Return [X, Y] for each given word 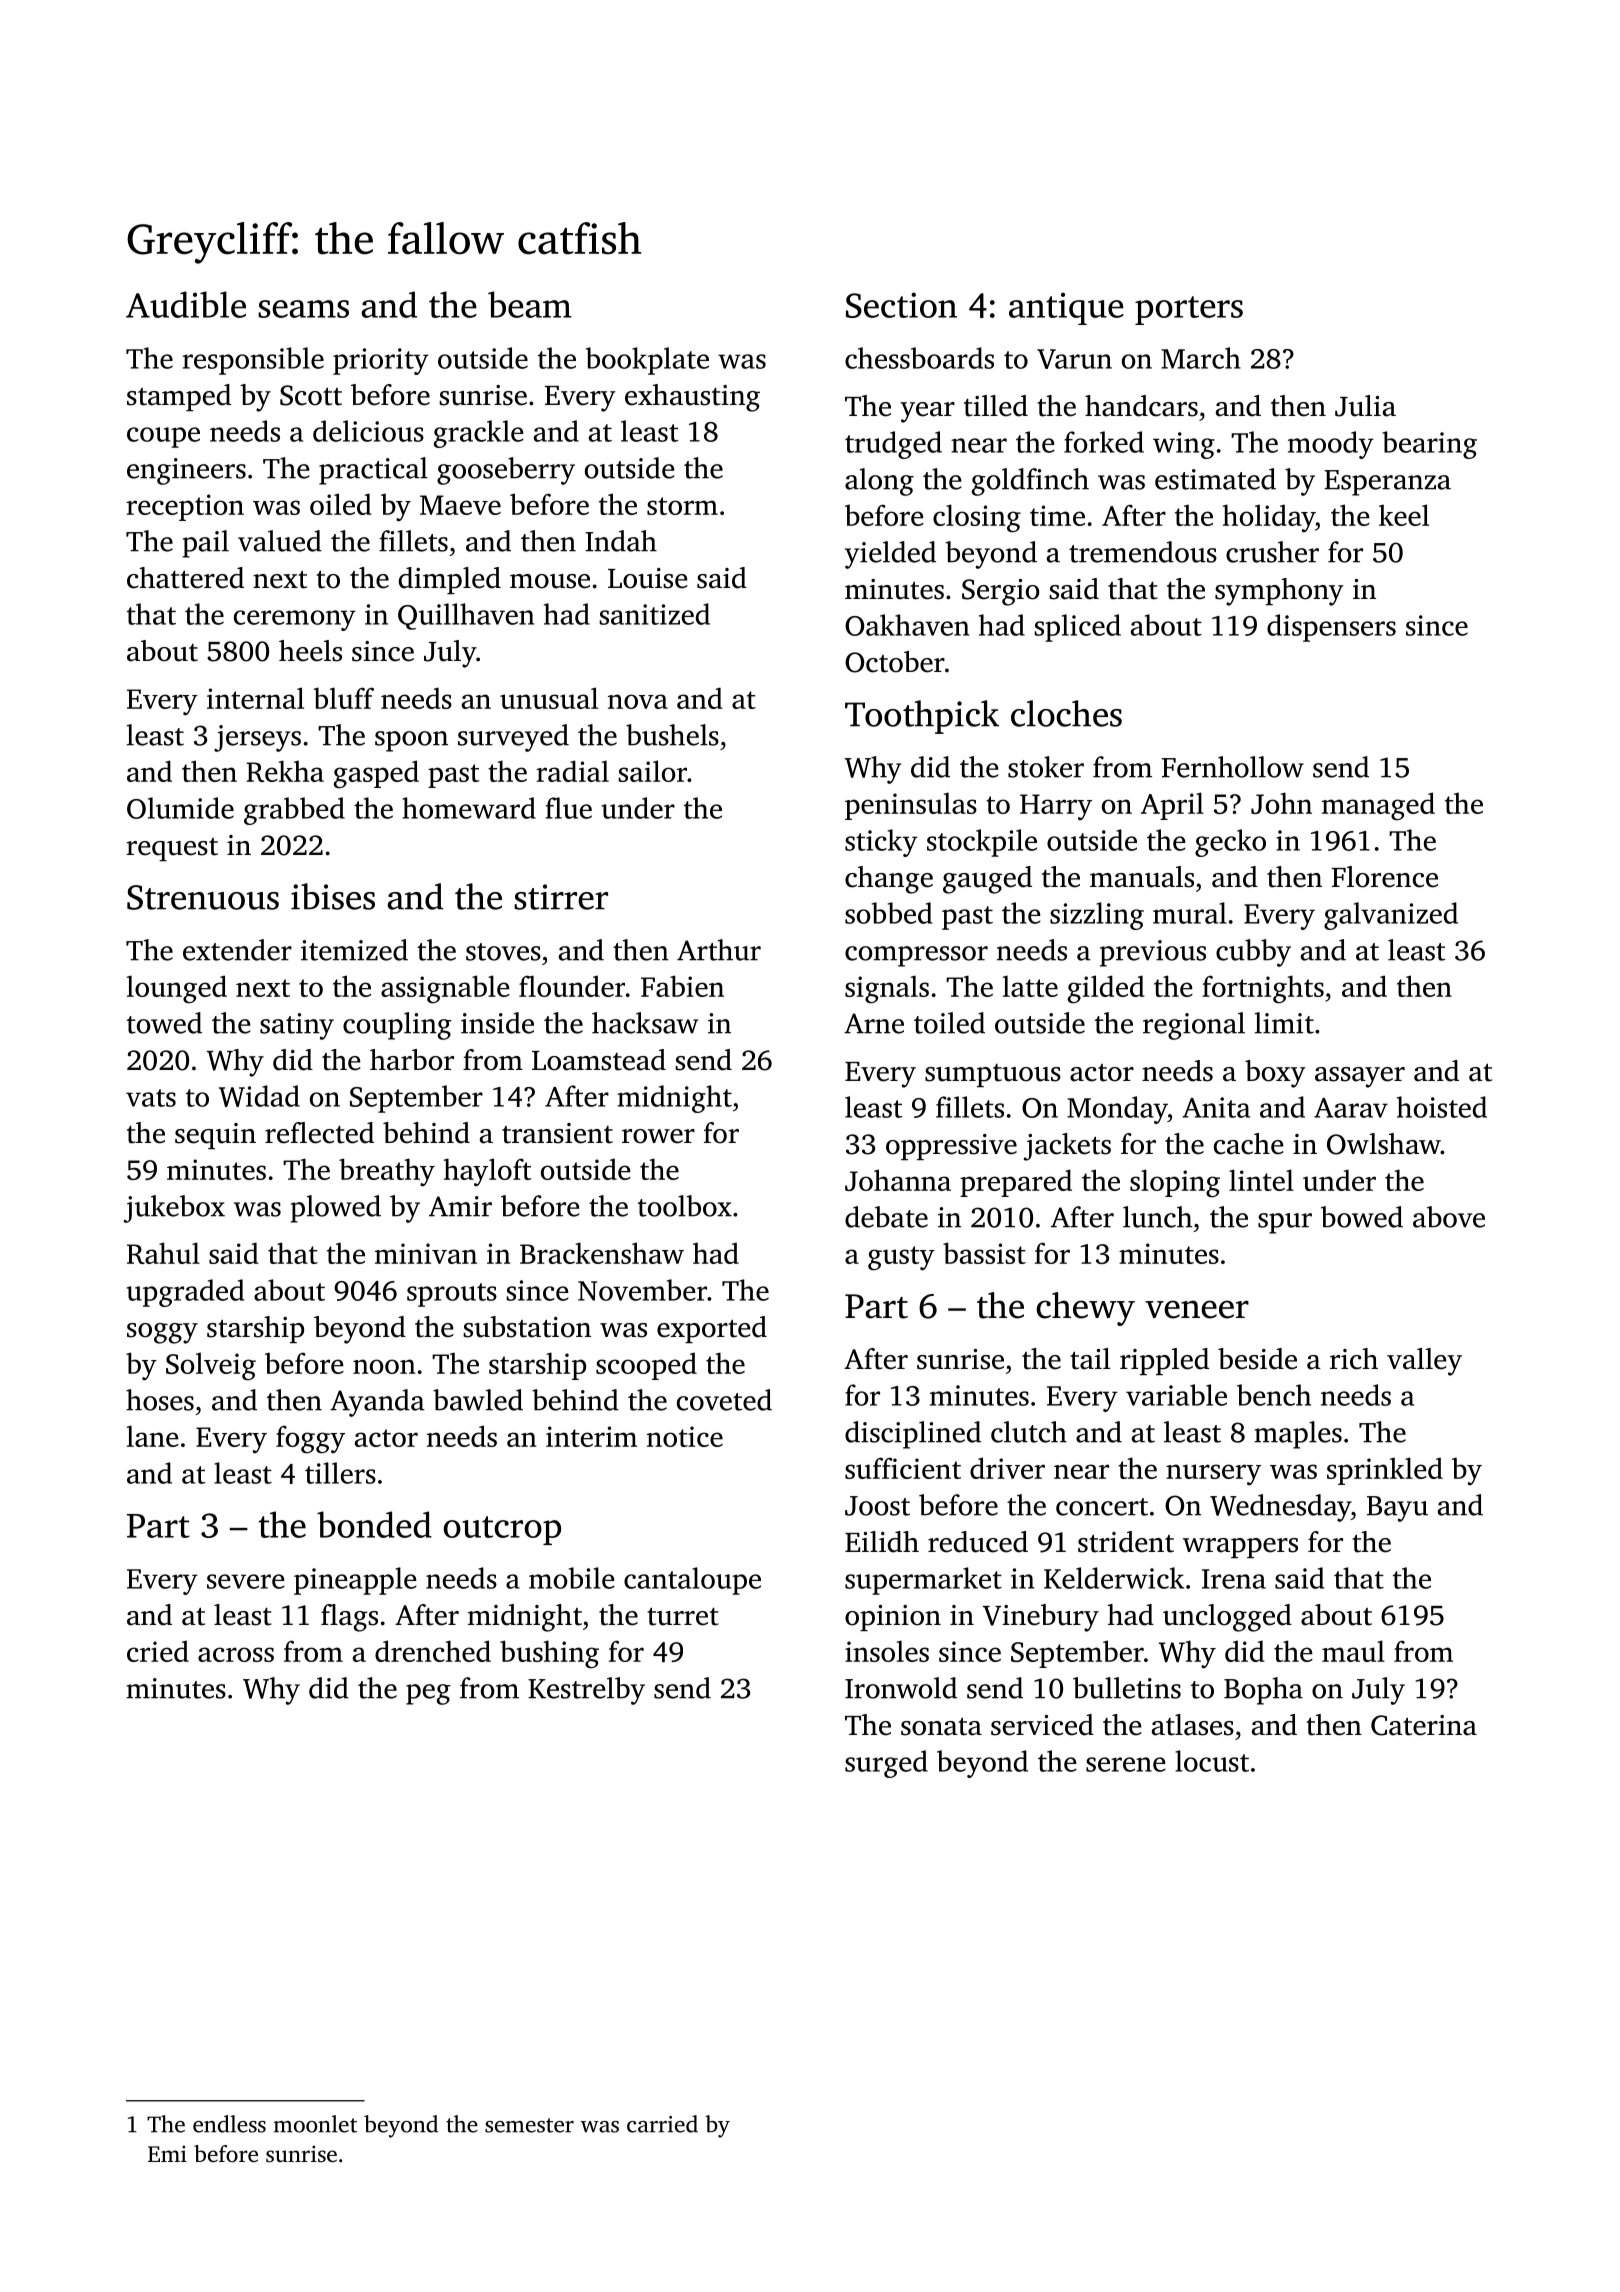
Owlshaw [1384, 1144]
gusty [901, 1258]
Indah [621, 541]
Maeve [460, 505]
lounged [177, 989]
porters [1189, 310]
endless [229, 2124]
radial [572, 771]
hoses [160, 1400]
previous [1153, 953]
